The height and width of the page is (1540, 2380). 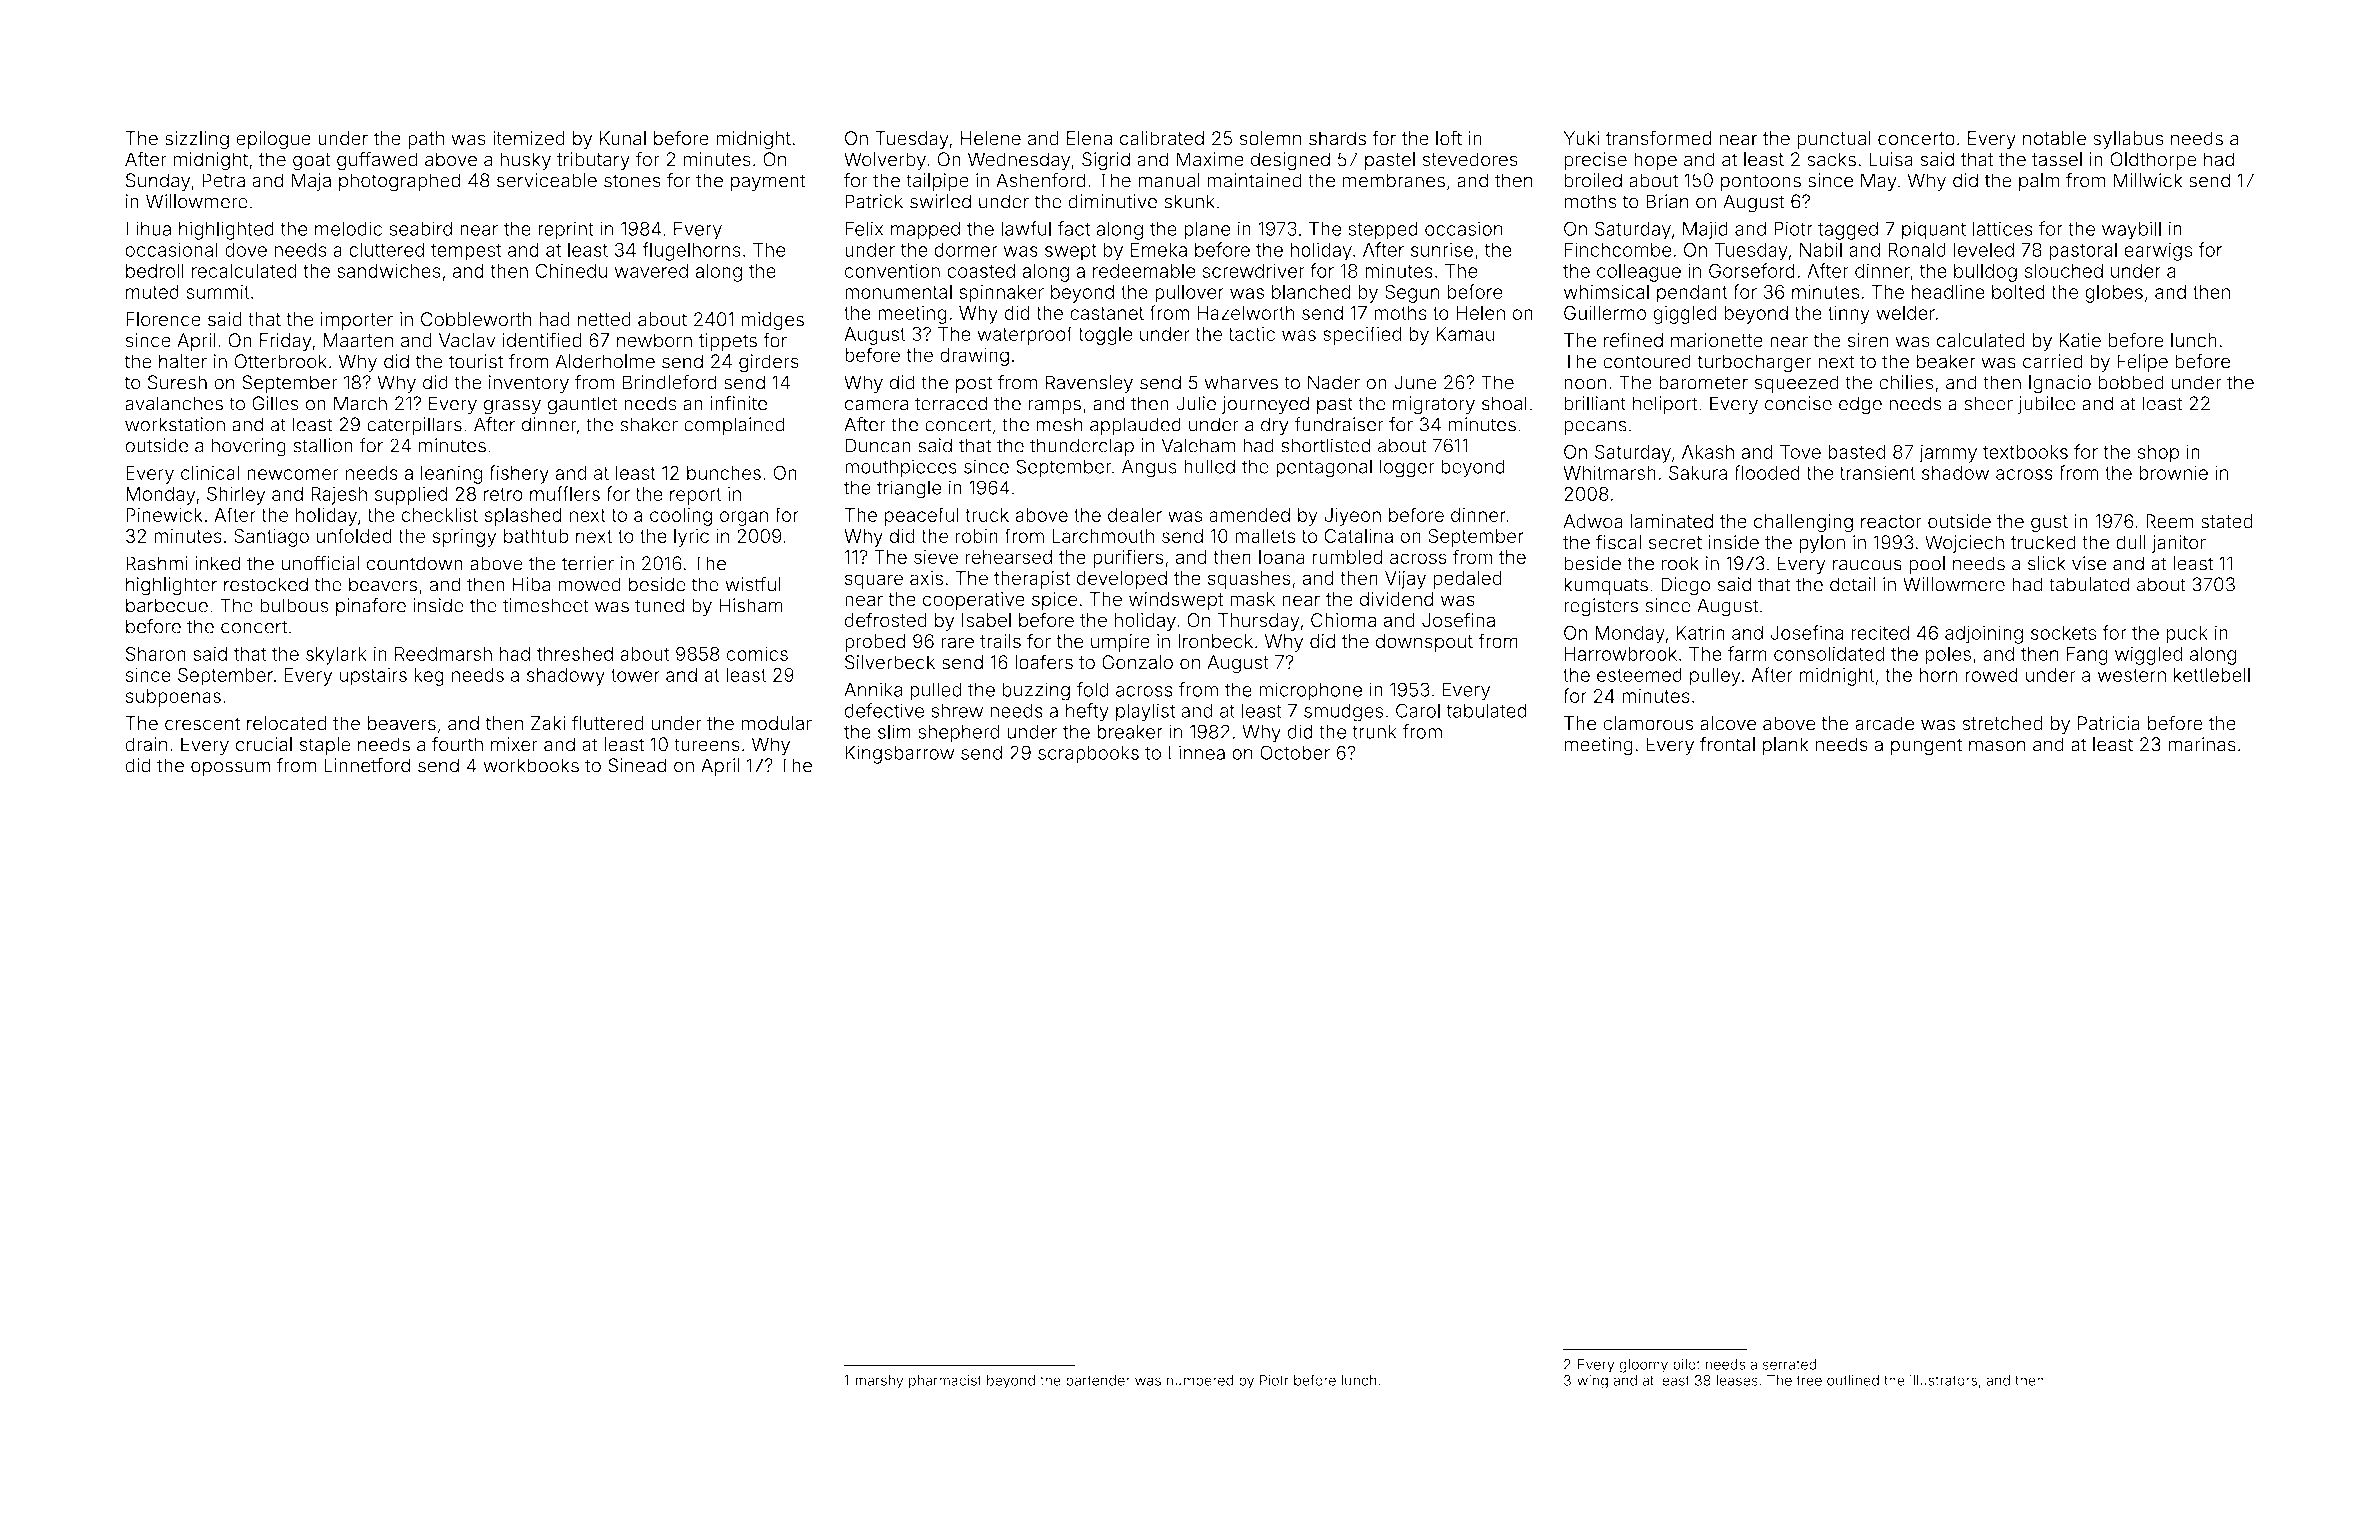 I want to click on scrapbooks, so click(x=1088, y=754).
